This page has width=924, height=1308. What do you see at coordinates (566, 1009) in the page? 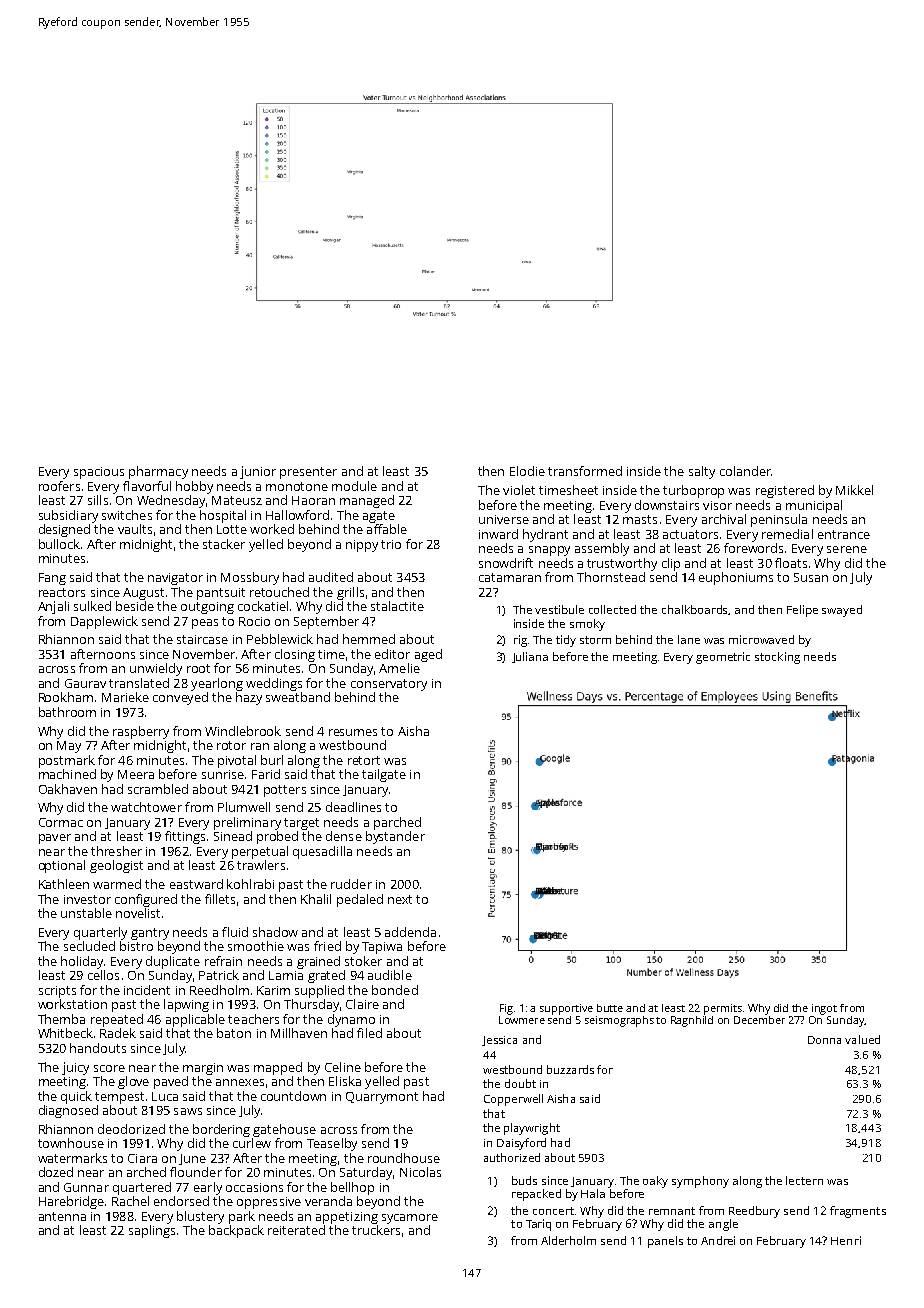
I see `supportive` at bounding box center [566, 1009].
